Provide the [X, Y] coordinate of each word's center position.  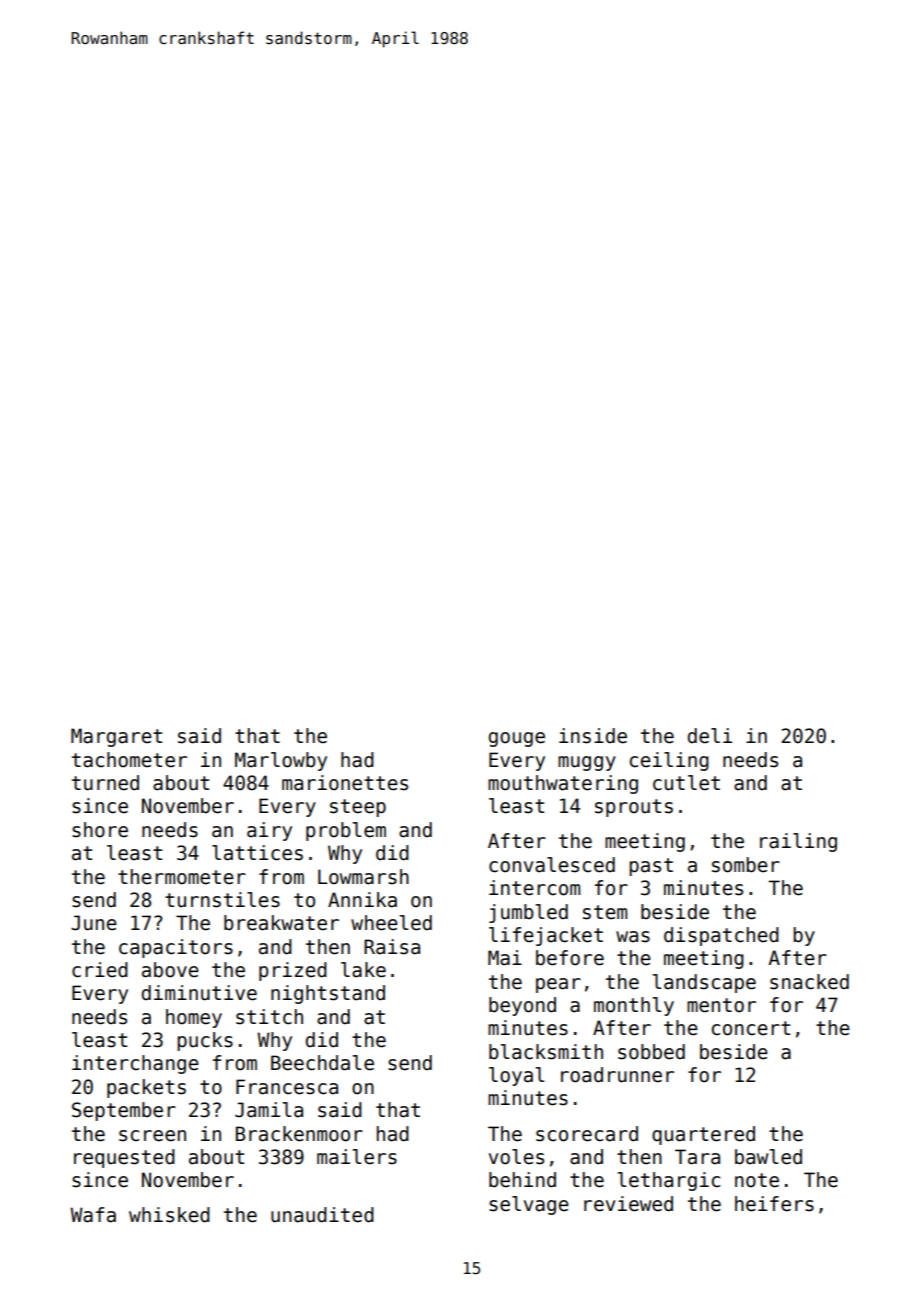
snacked [809, 982]
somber [746, 865]
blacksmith [546, 1052]
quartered [703, 1135]
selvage [529, 1205]
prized [293, 971]
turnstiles [222, 900]
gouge [517, 739]
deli [710, 736]
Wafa [93, 1215]
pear [558, 985]
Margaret [116, 737]
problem [346, 831]
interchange [135, 1064]
